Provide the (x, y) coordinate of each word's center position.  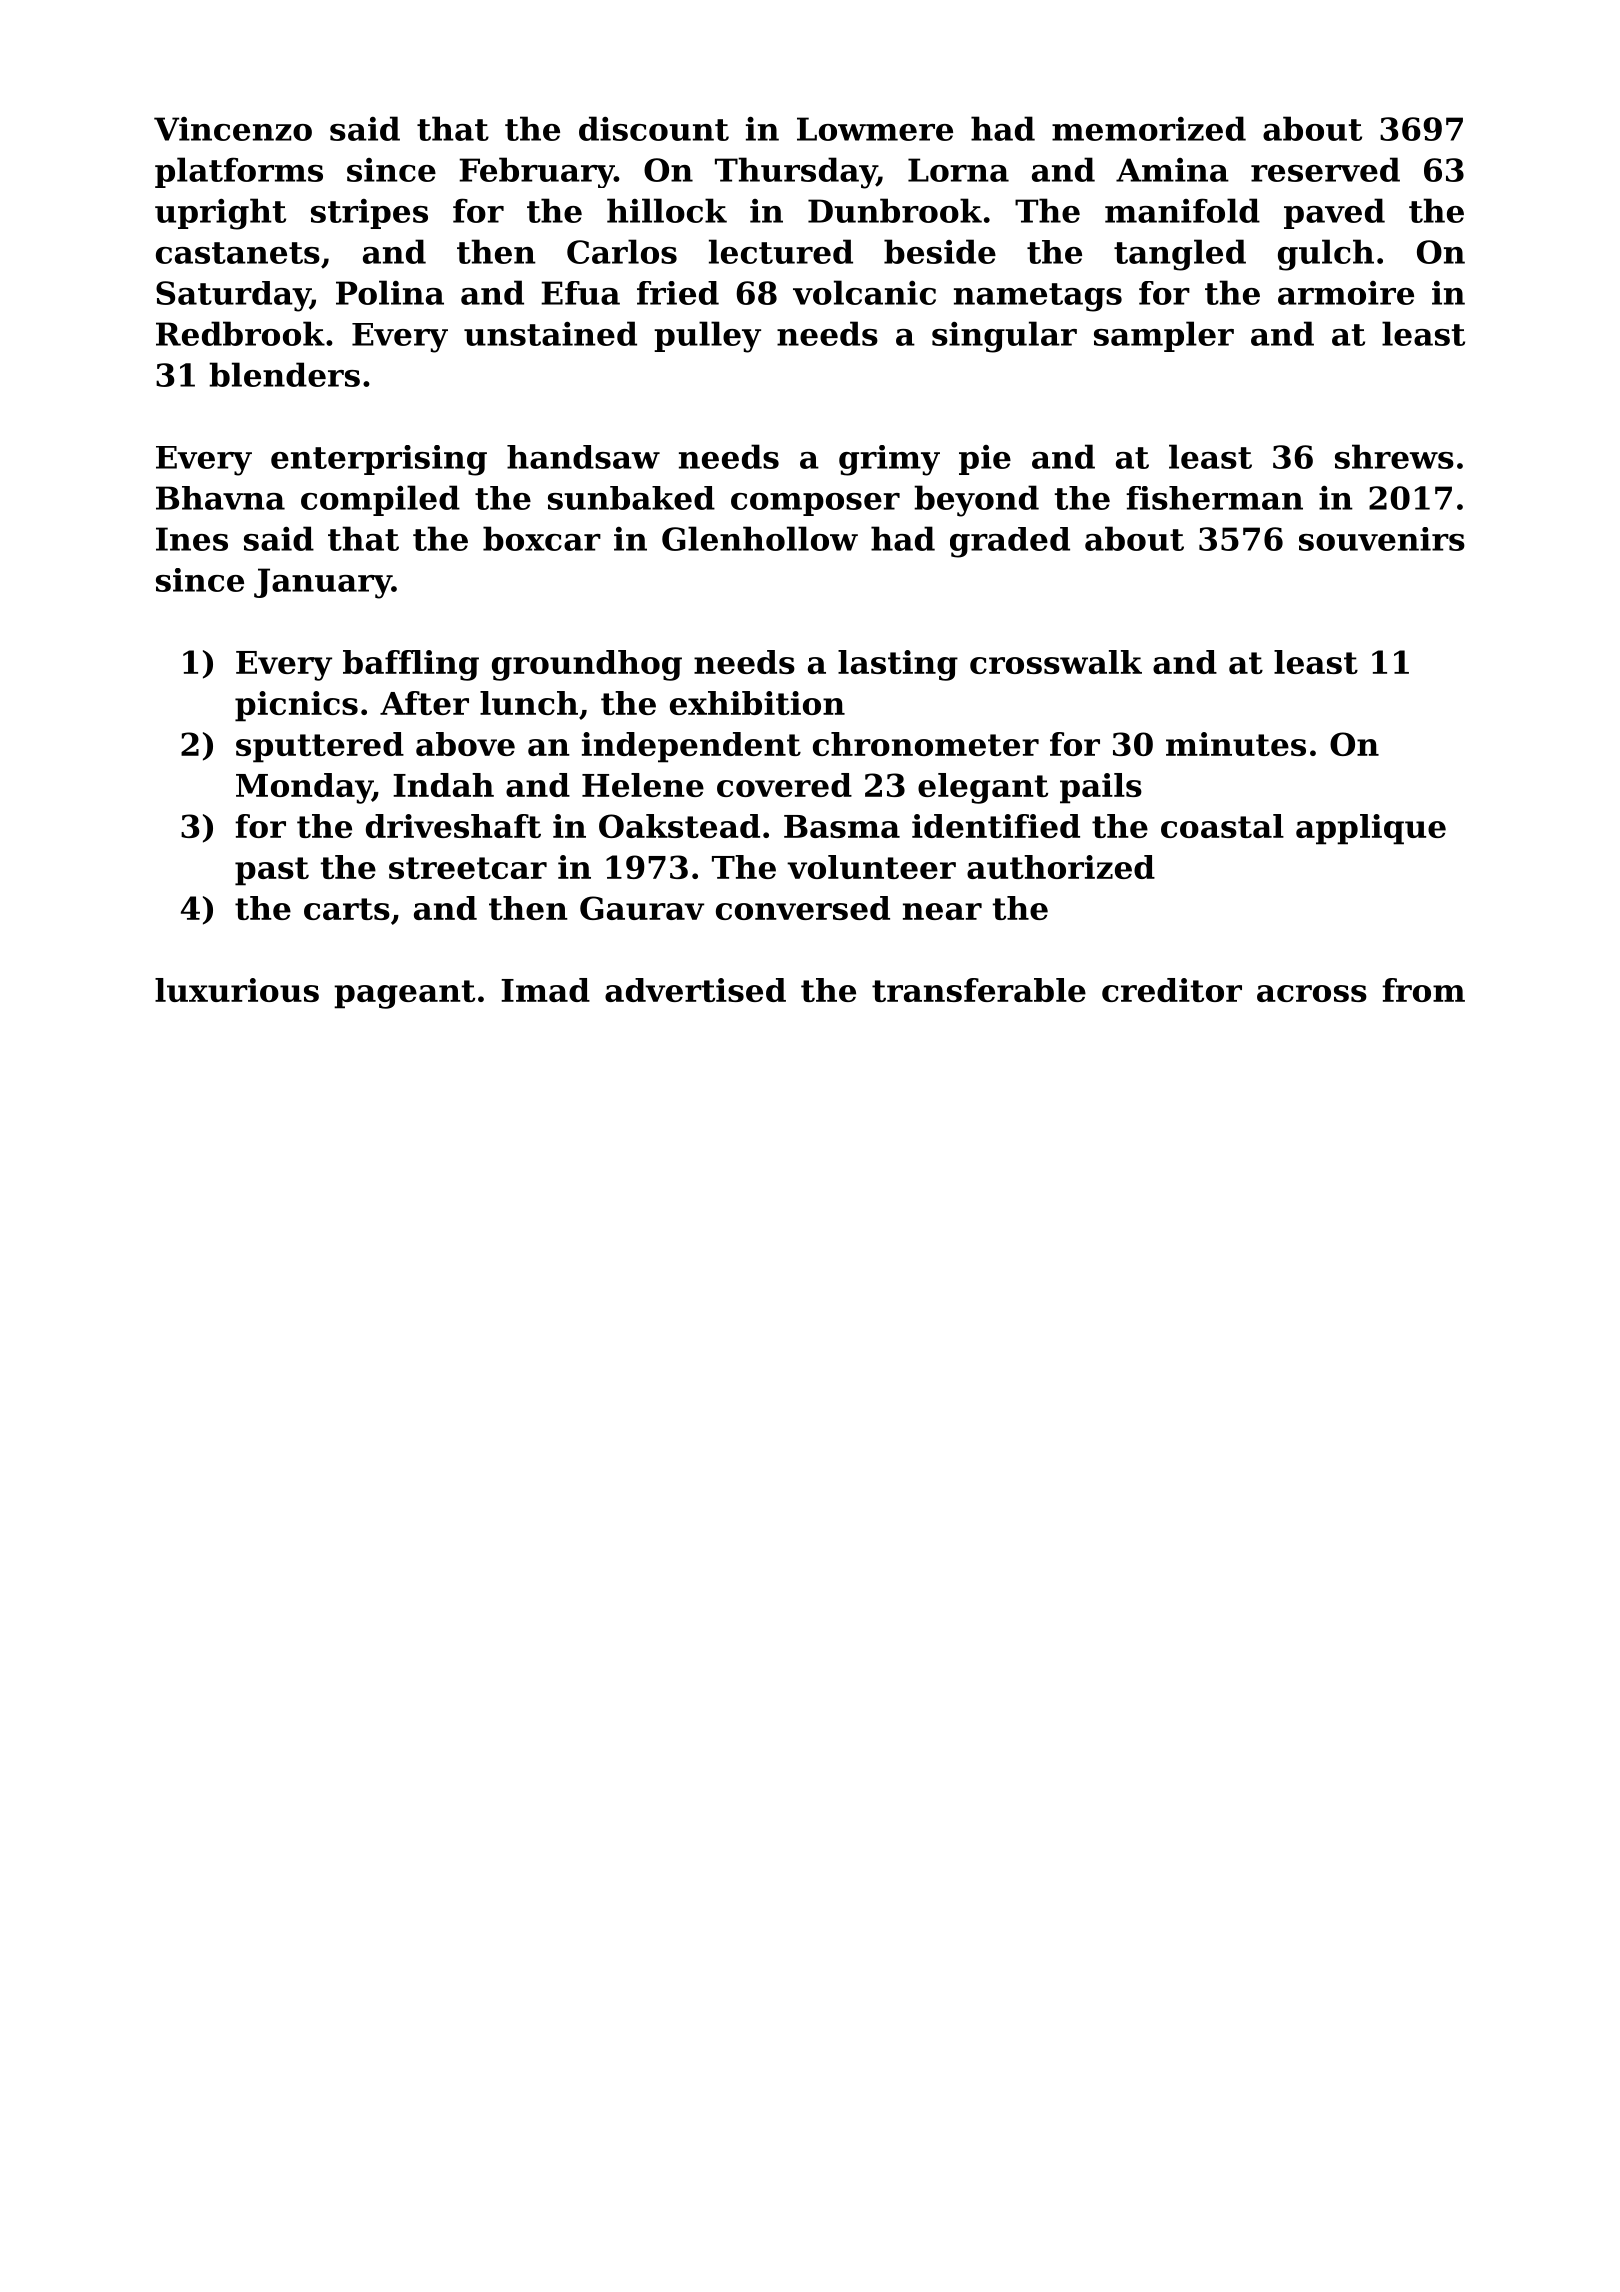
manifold (1182, 210)
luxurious (237, 990)
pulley (707, 337)
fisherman (1214, 498)
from (1423, 990)
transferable (979, 990)
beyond (976, 501)
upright (220, 214)
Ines (192, 539)
